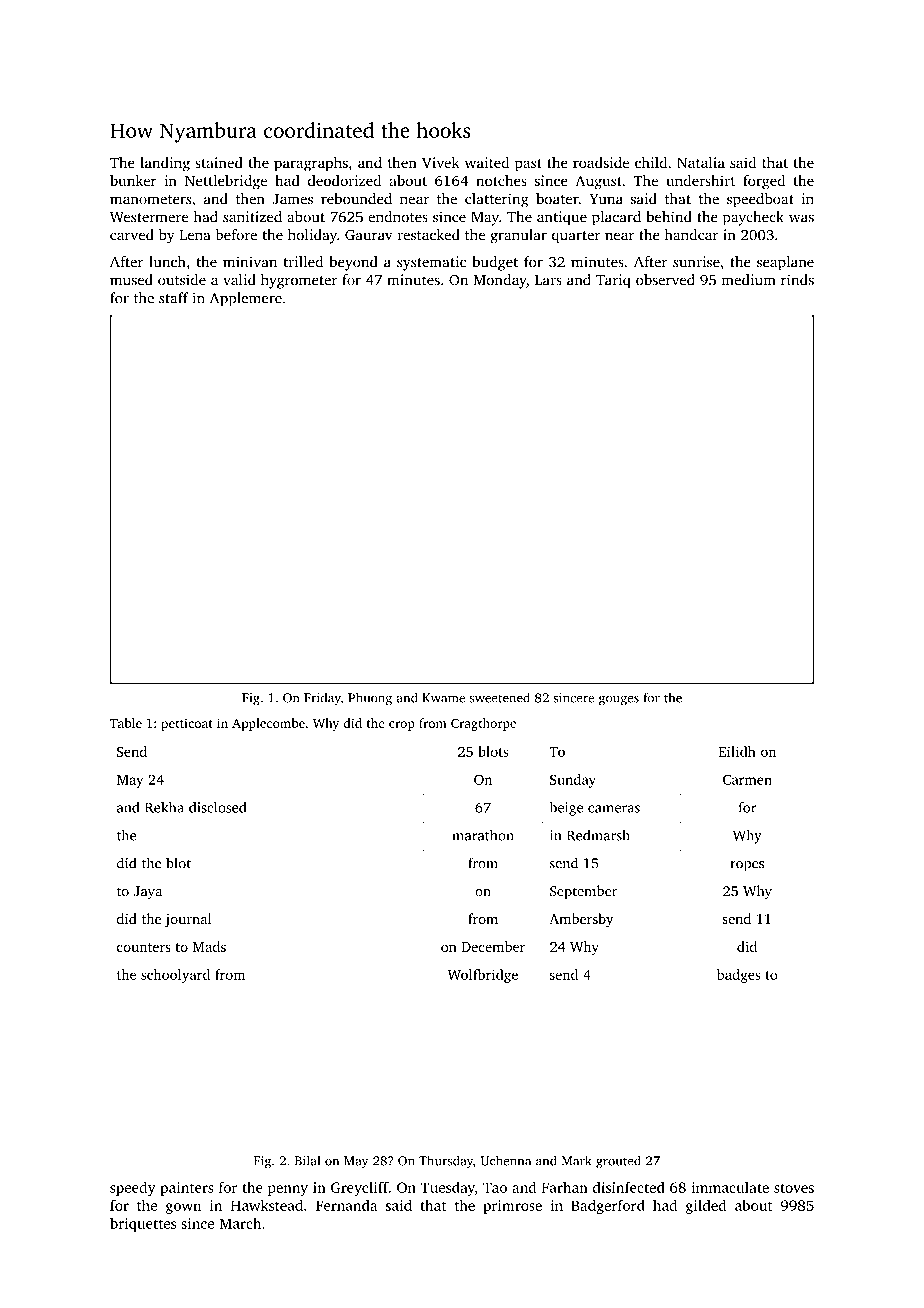 This page has width=924, height=1308. Describe the element at coordinates (441, 162) in the page. I see `Vivek` at that location.
